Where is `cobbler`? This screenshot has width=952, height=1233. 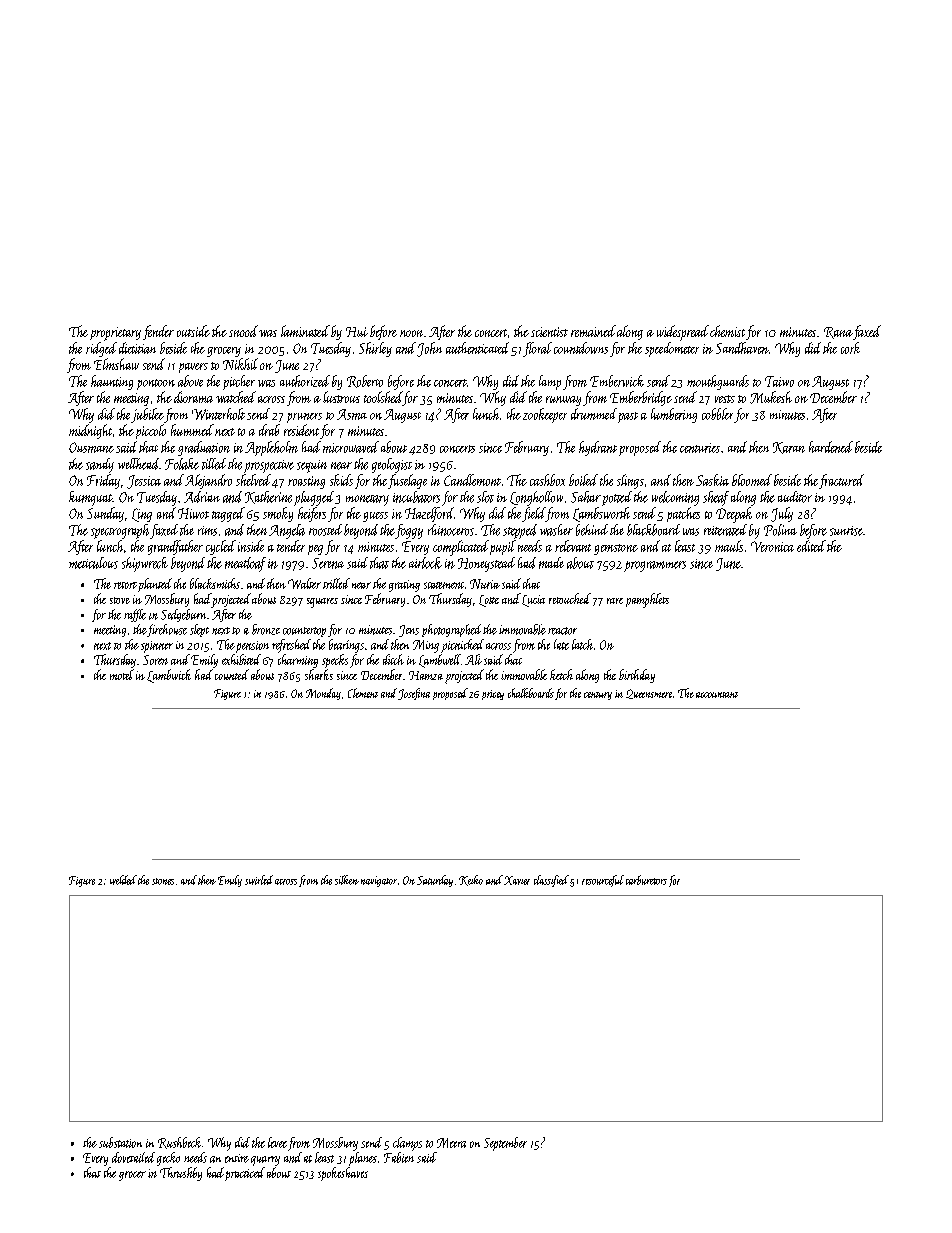
cobbler is located at coordinates (717, 414).
